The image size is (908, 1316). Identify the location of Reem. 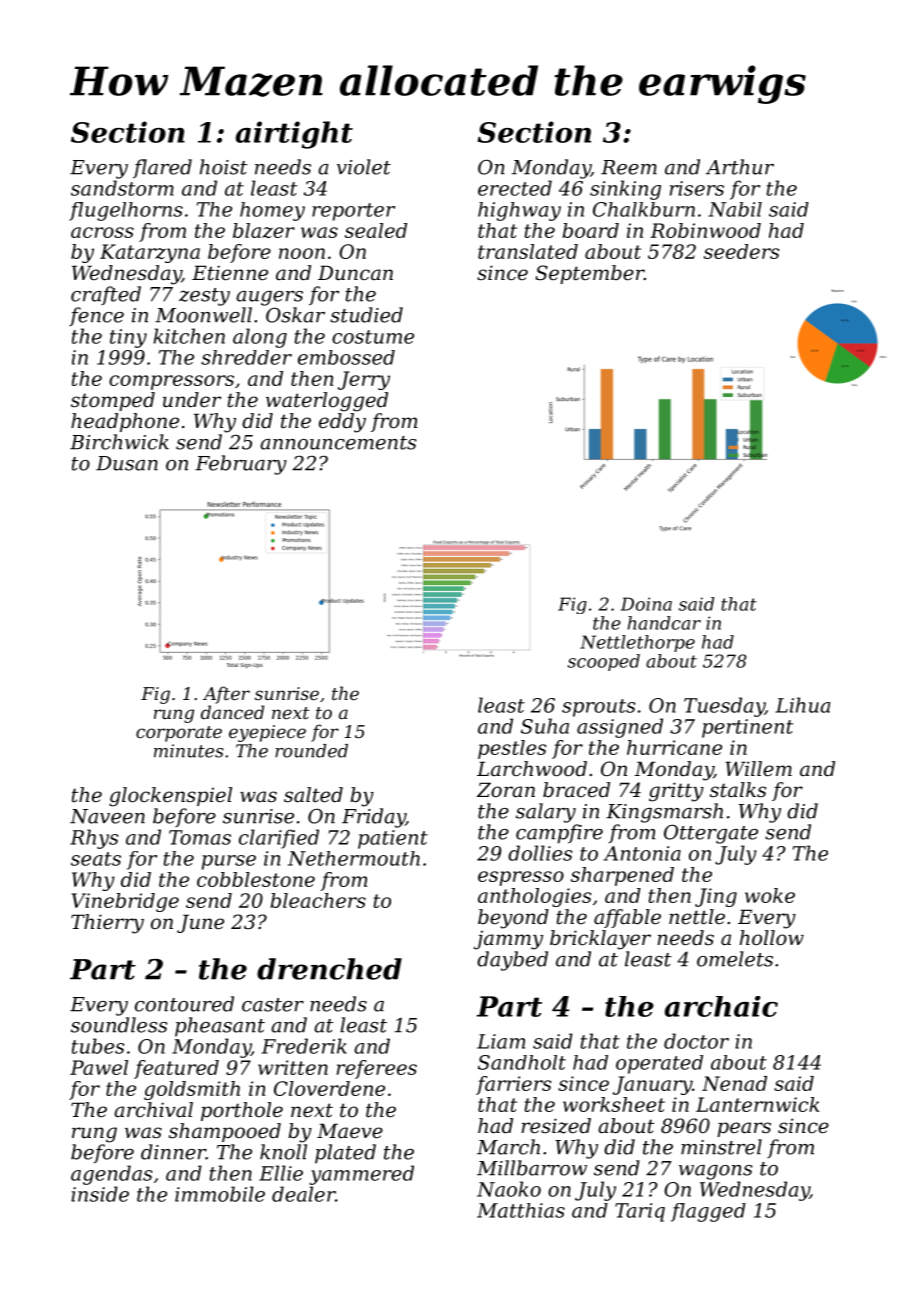
(629, 167).
